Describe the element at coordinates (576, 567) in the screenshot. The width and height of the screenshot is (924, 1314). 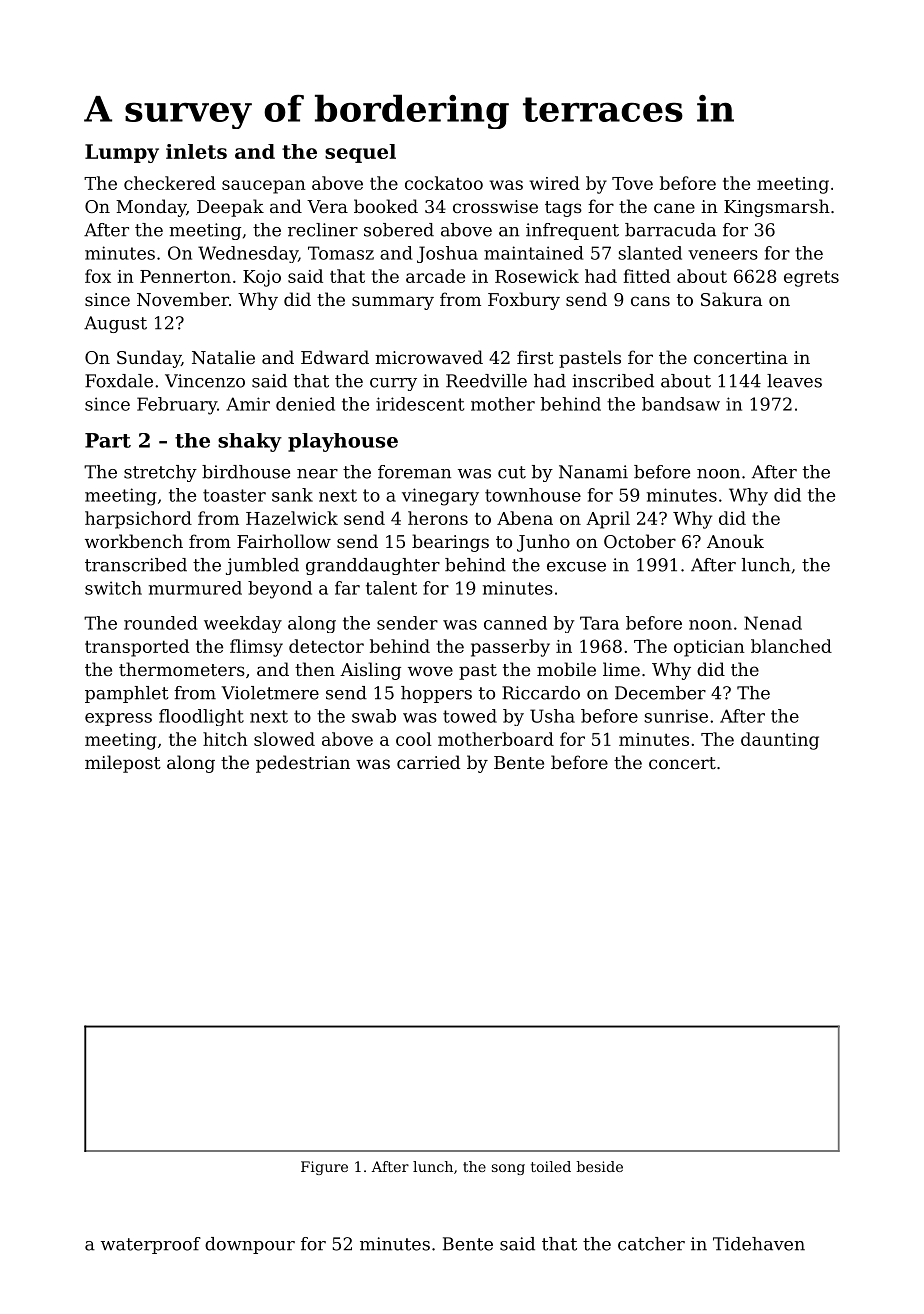
I see `excuse` at that location.
